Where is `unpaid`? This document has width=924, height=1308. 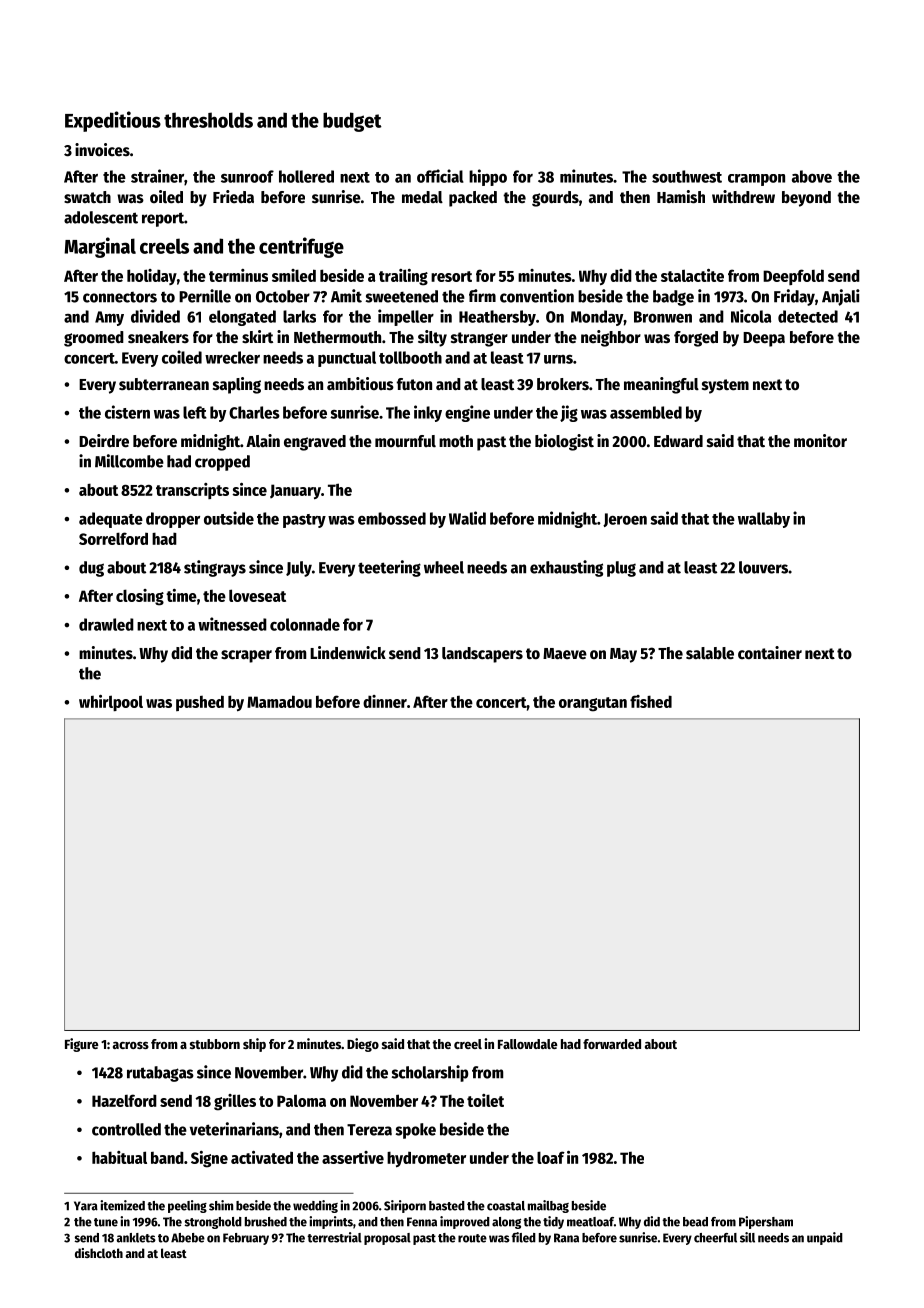
unpaid is located at coordinates (825, 1238).
